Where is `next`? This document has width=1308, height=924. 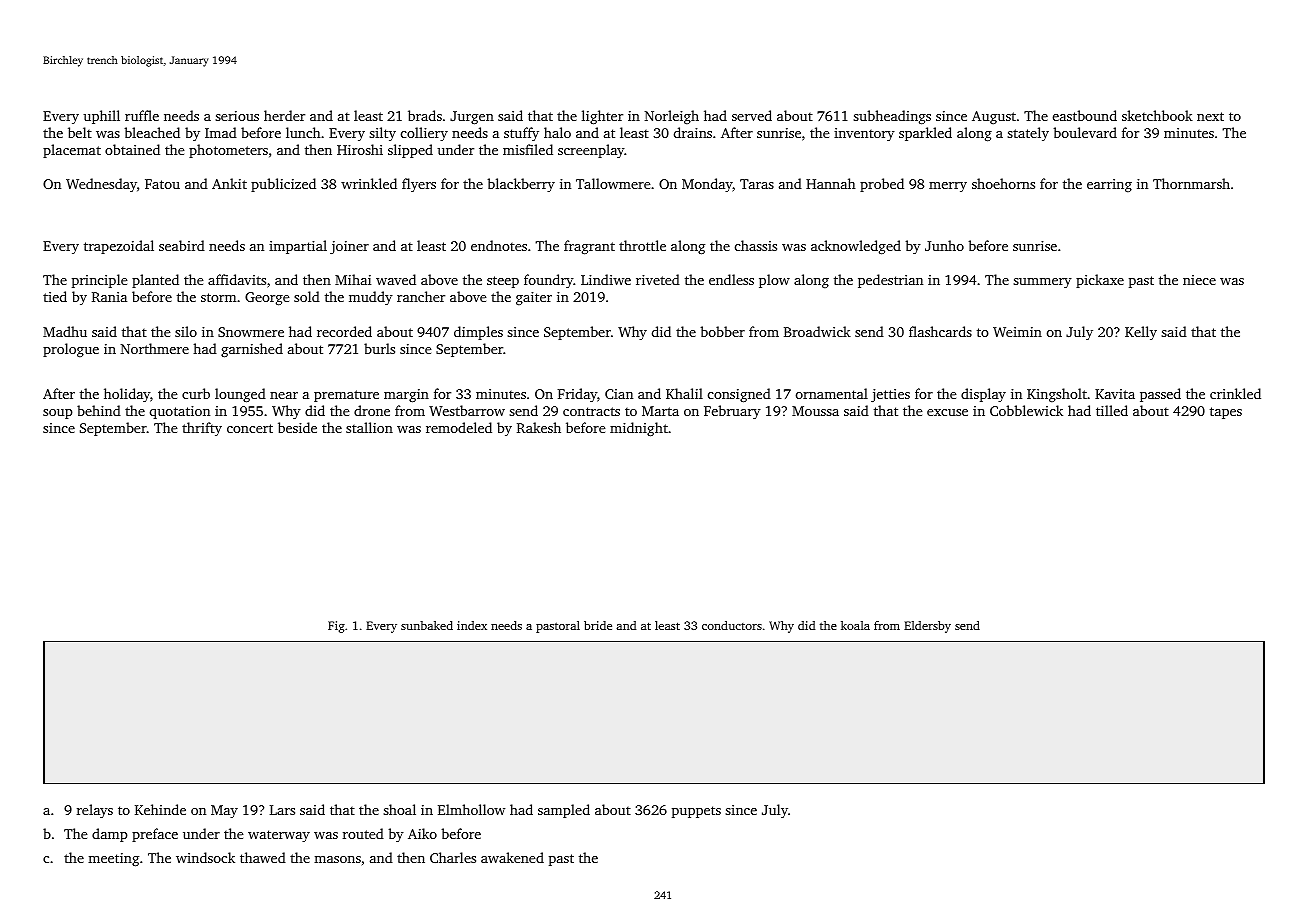
next is located at coordinates (1210, 116).
